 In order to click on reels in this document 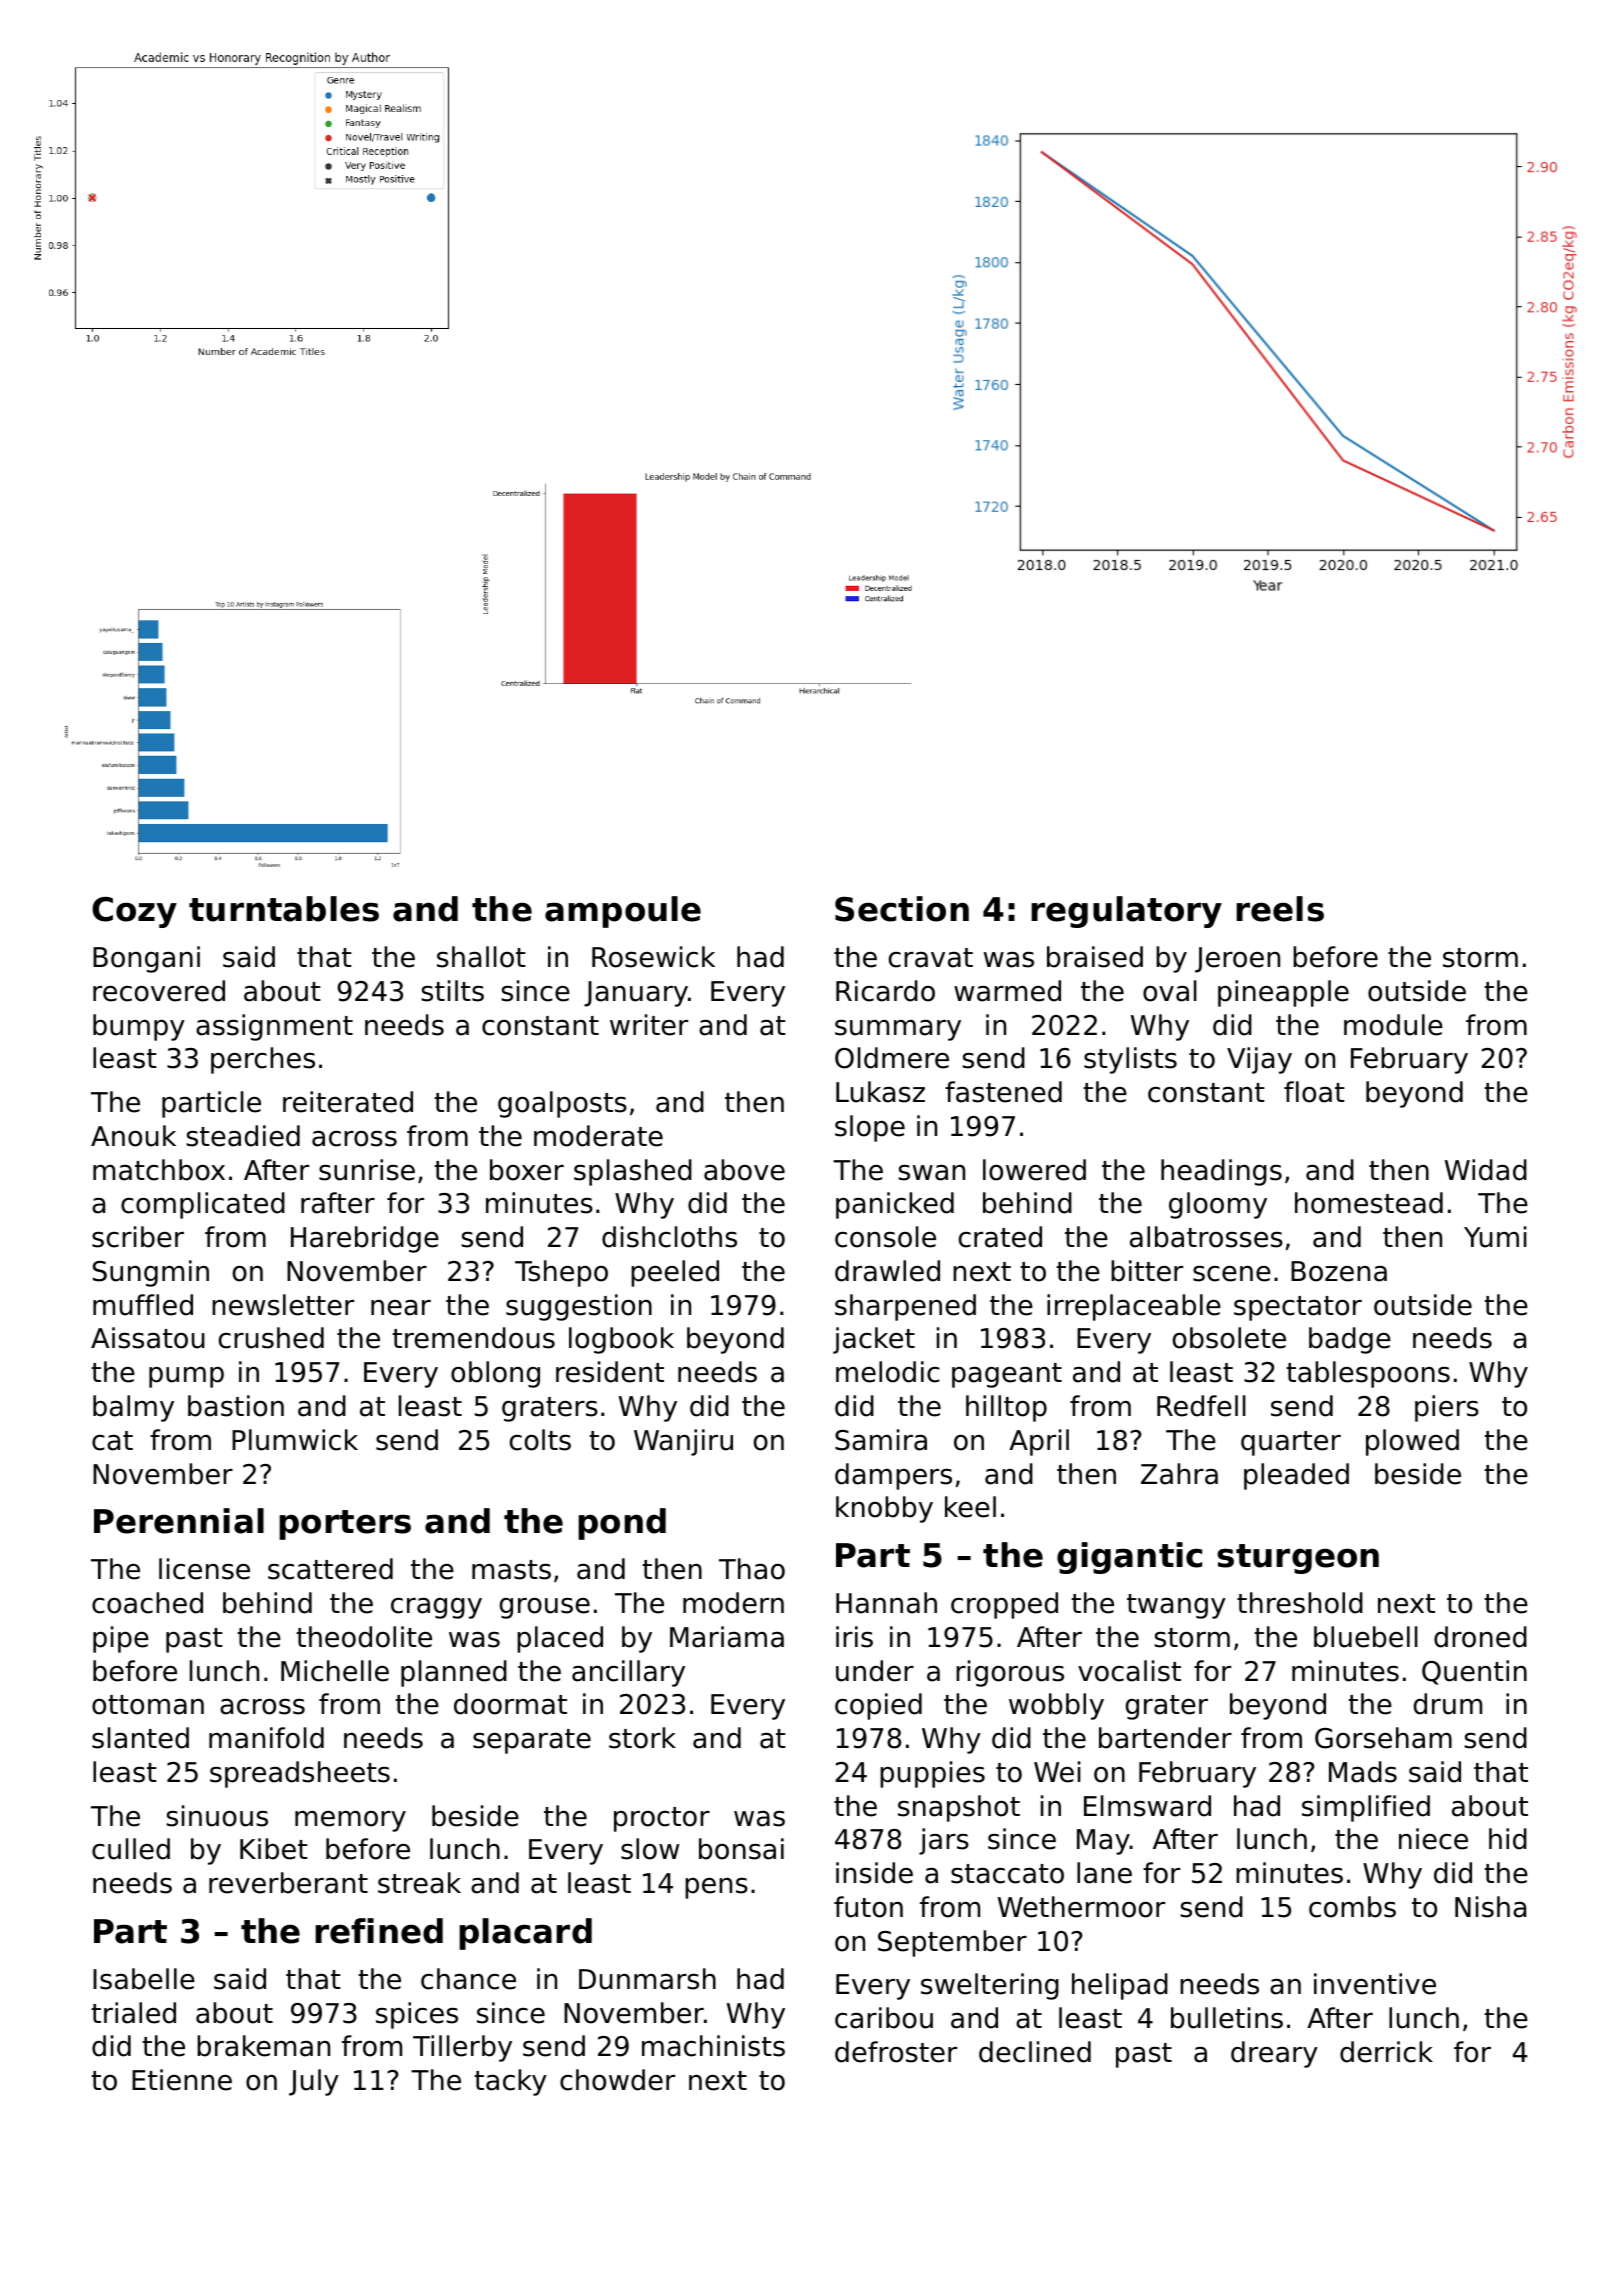, I will do `click(1280, 909)`.
